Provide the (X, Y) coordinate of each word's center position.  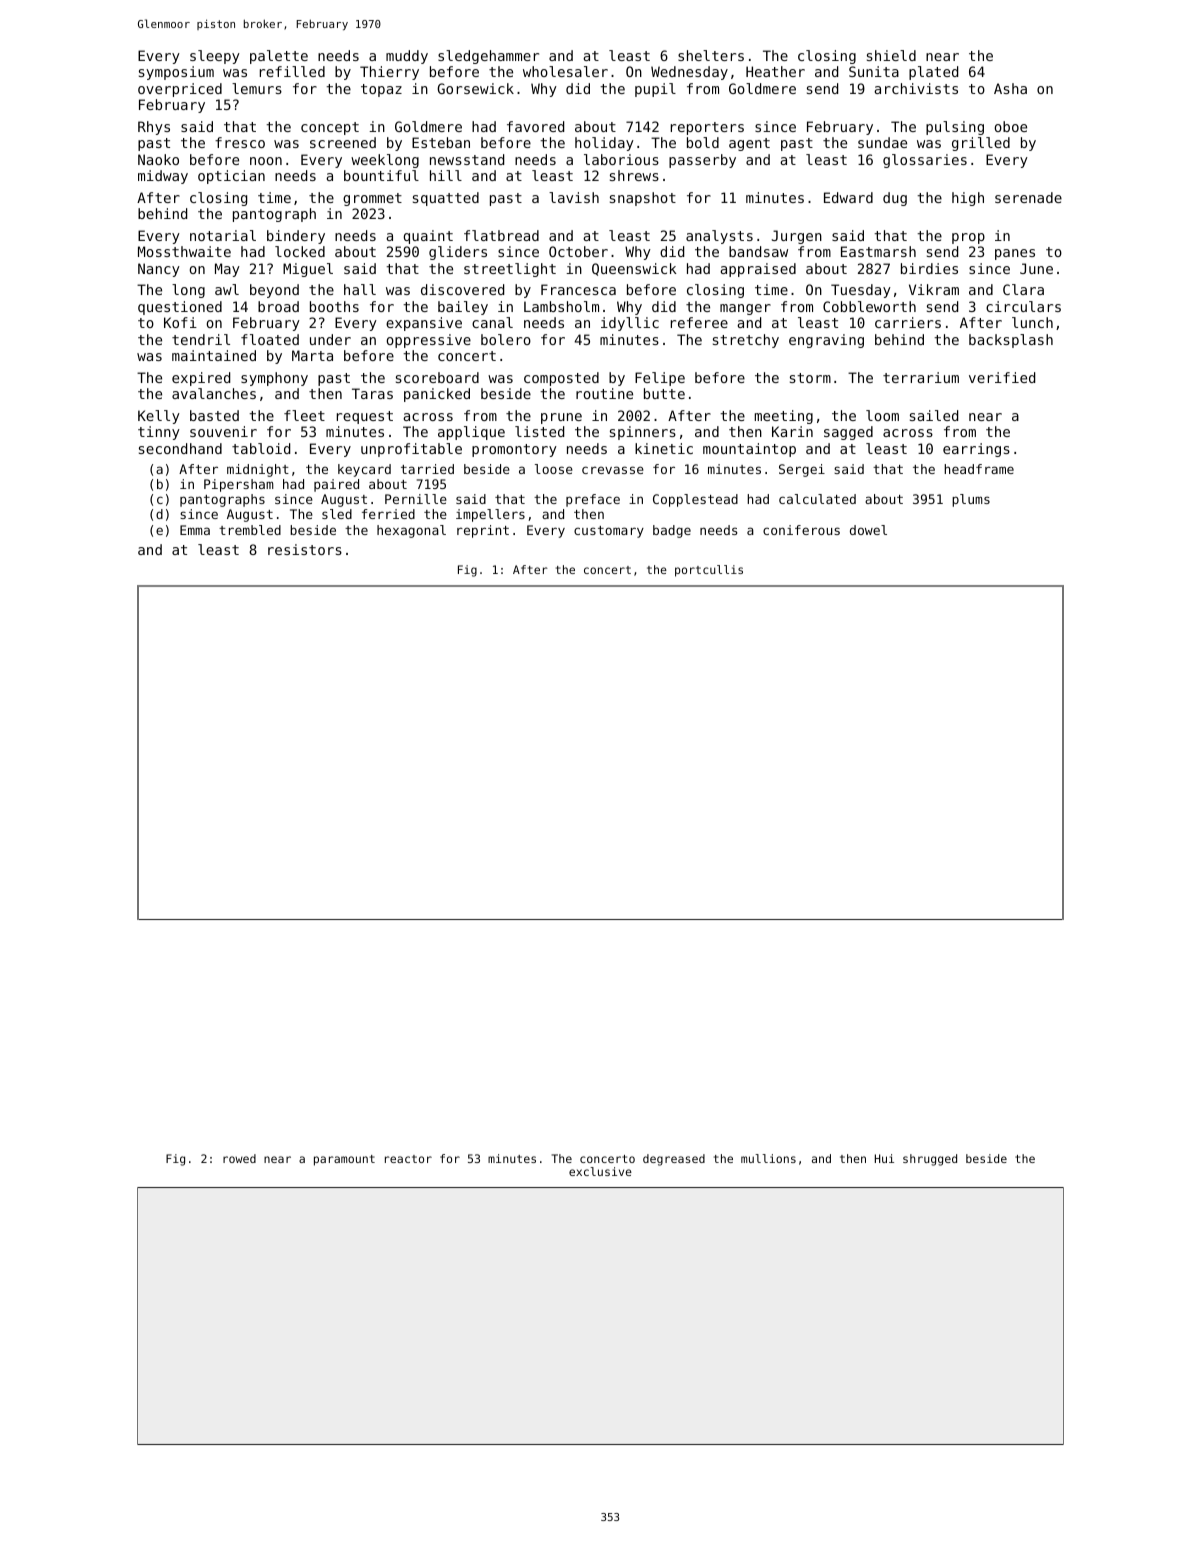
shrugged (930, 1160)
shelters (711, 55)
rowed (239, 1158)
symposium (176, 73)
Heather (775, 71)
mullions (768, 1158)
